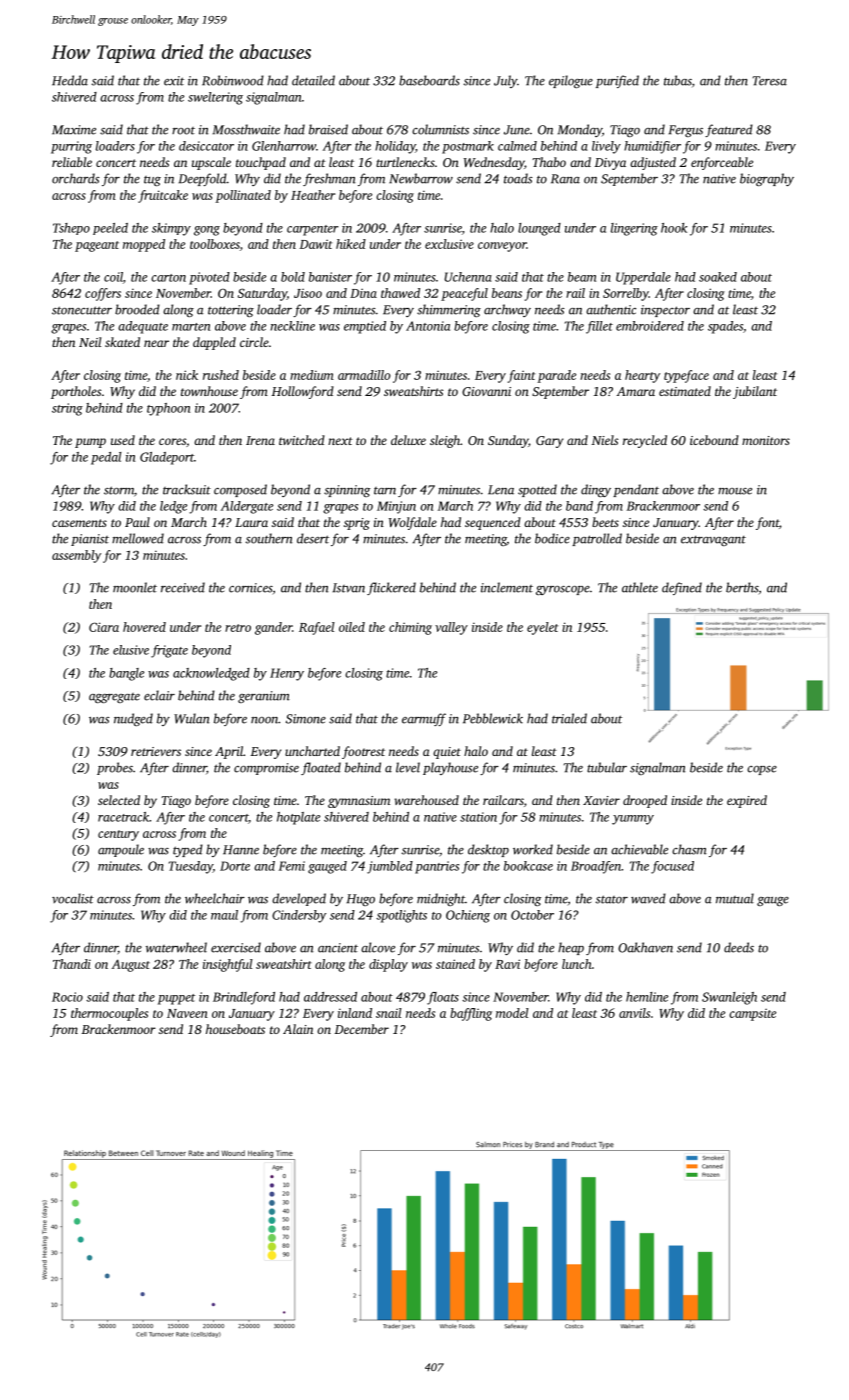 The image size is (849, 1400). What do you see at coordinates (653, 163) in the image?
I see `adjusted` at bounding box center [653, 163].
